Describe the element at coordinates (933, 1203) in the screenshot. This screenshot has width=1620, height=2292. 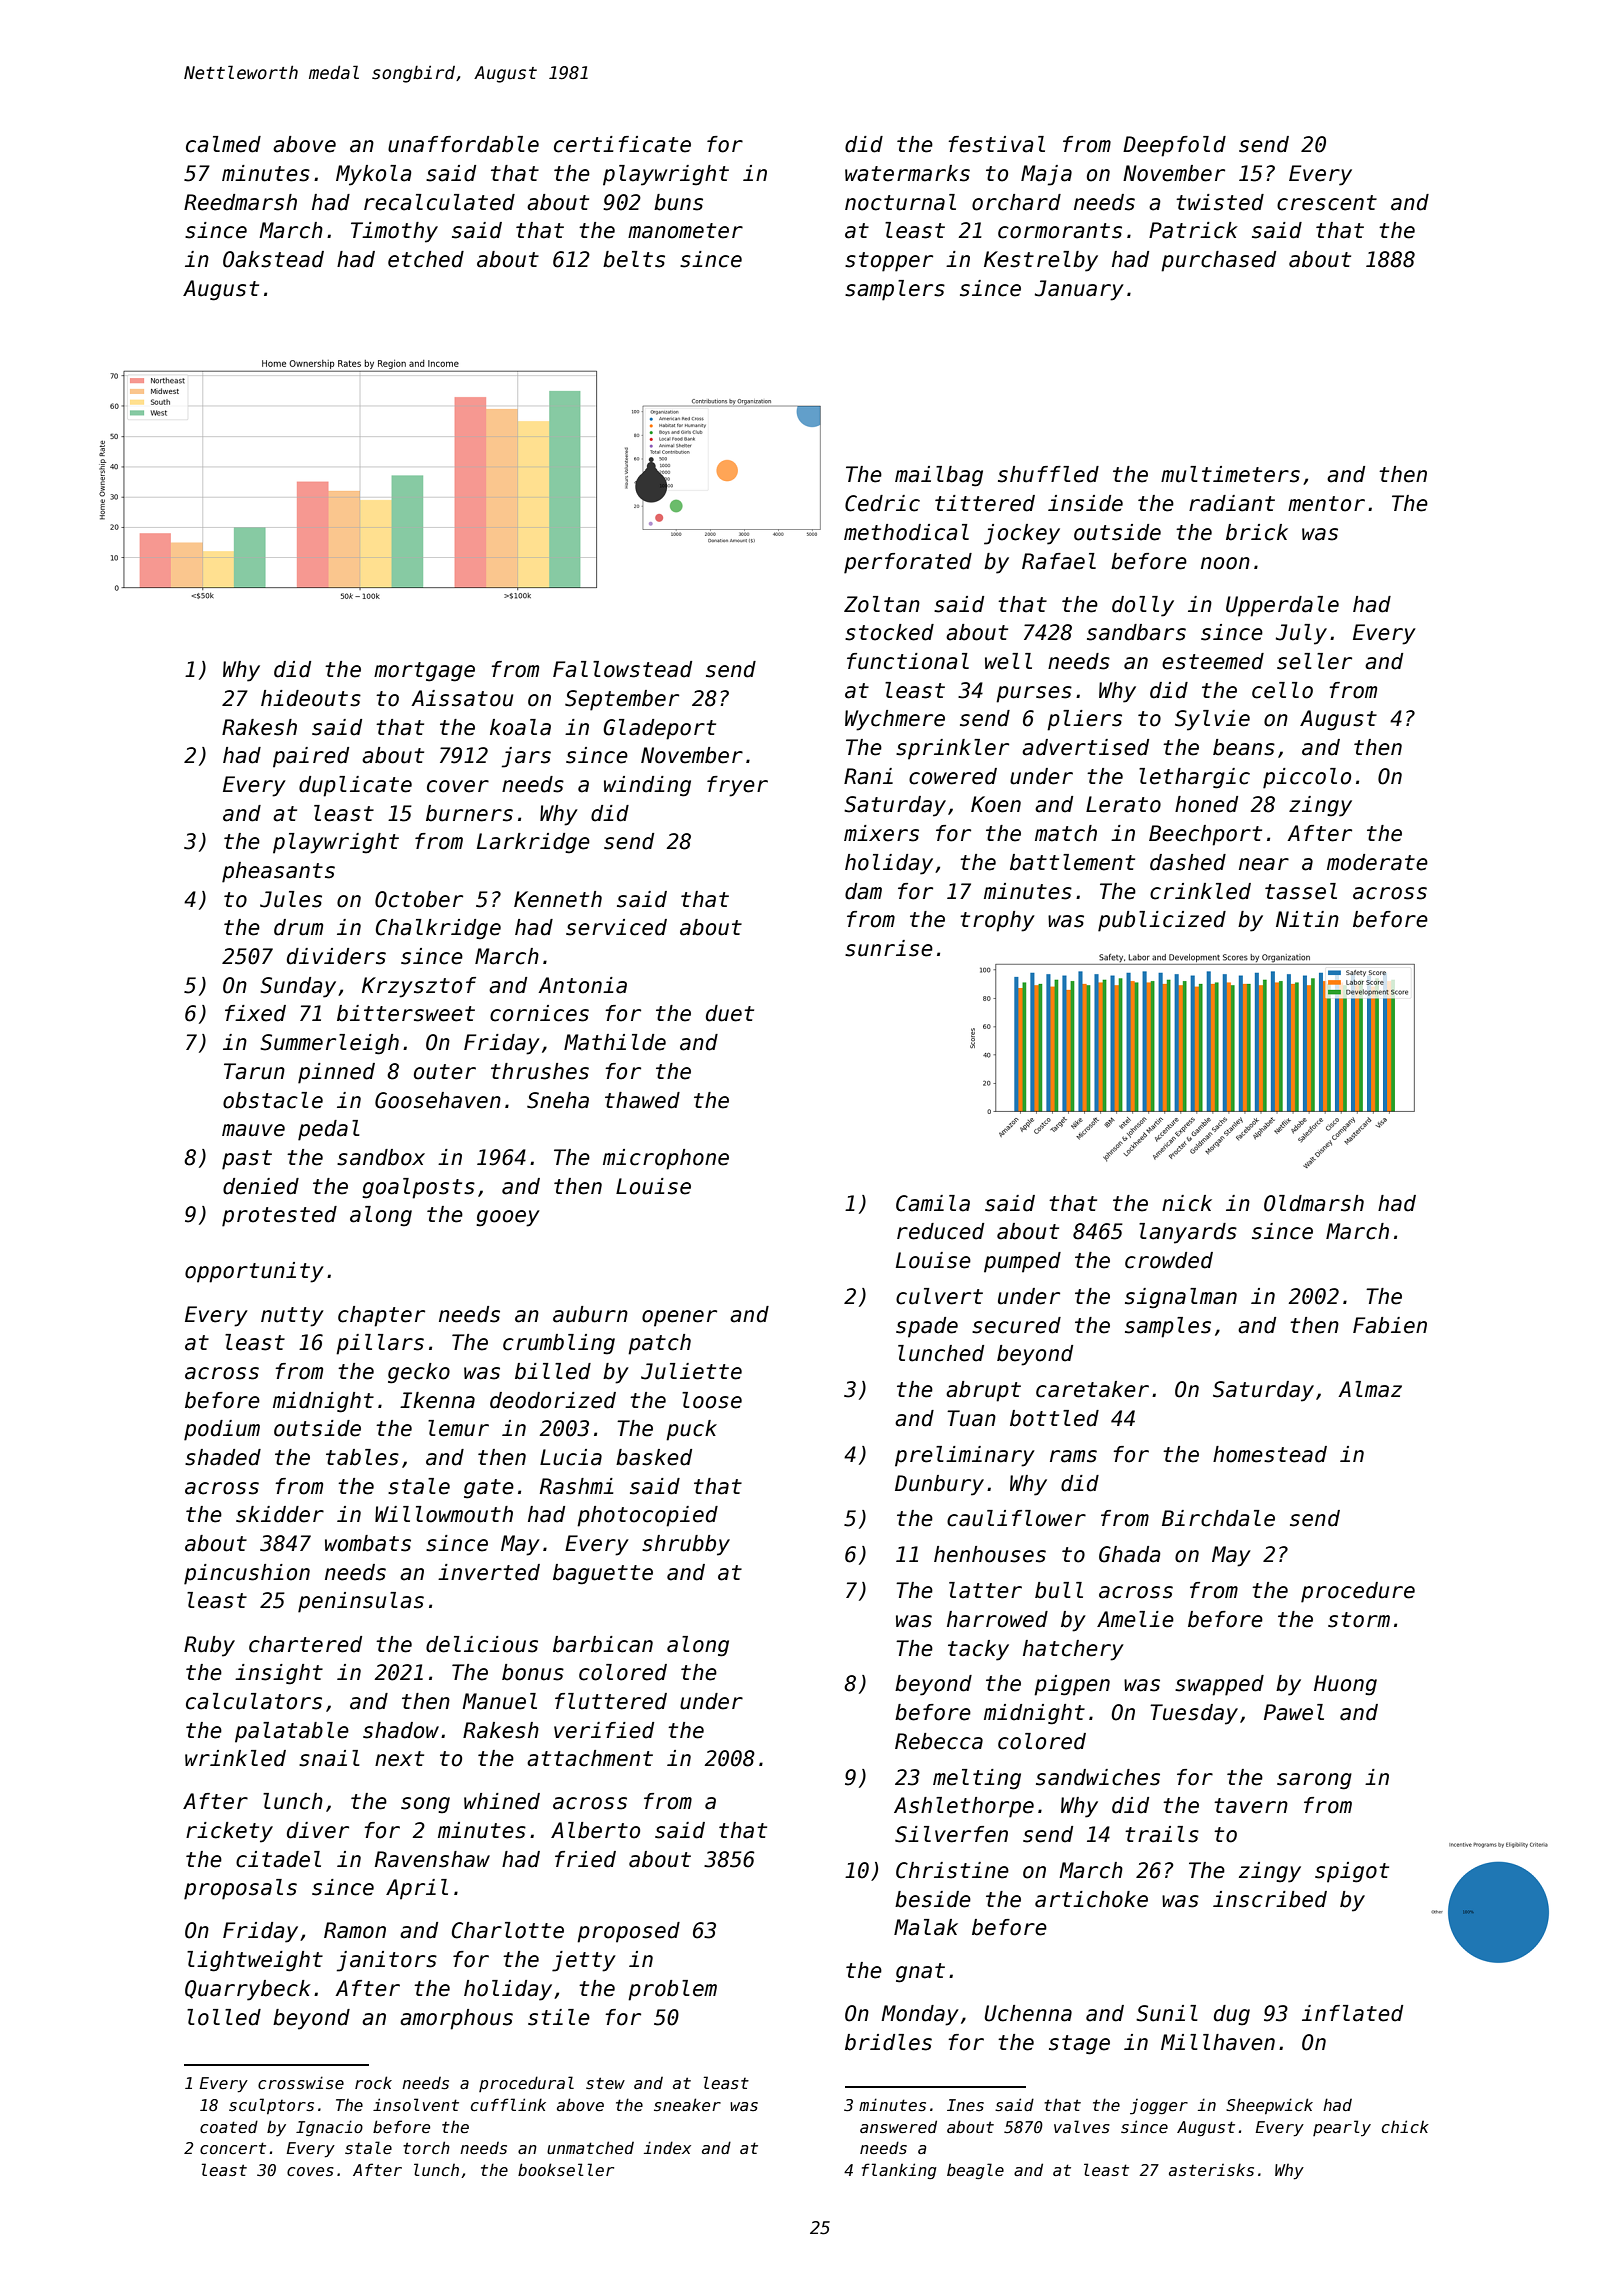
I see `Camila` at that location.
